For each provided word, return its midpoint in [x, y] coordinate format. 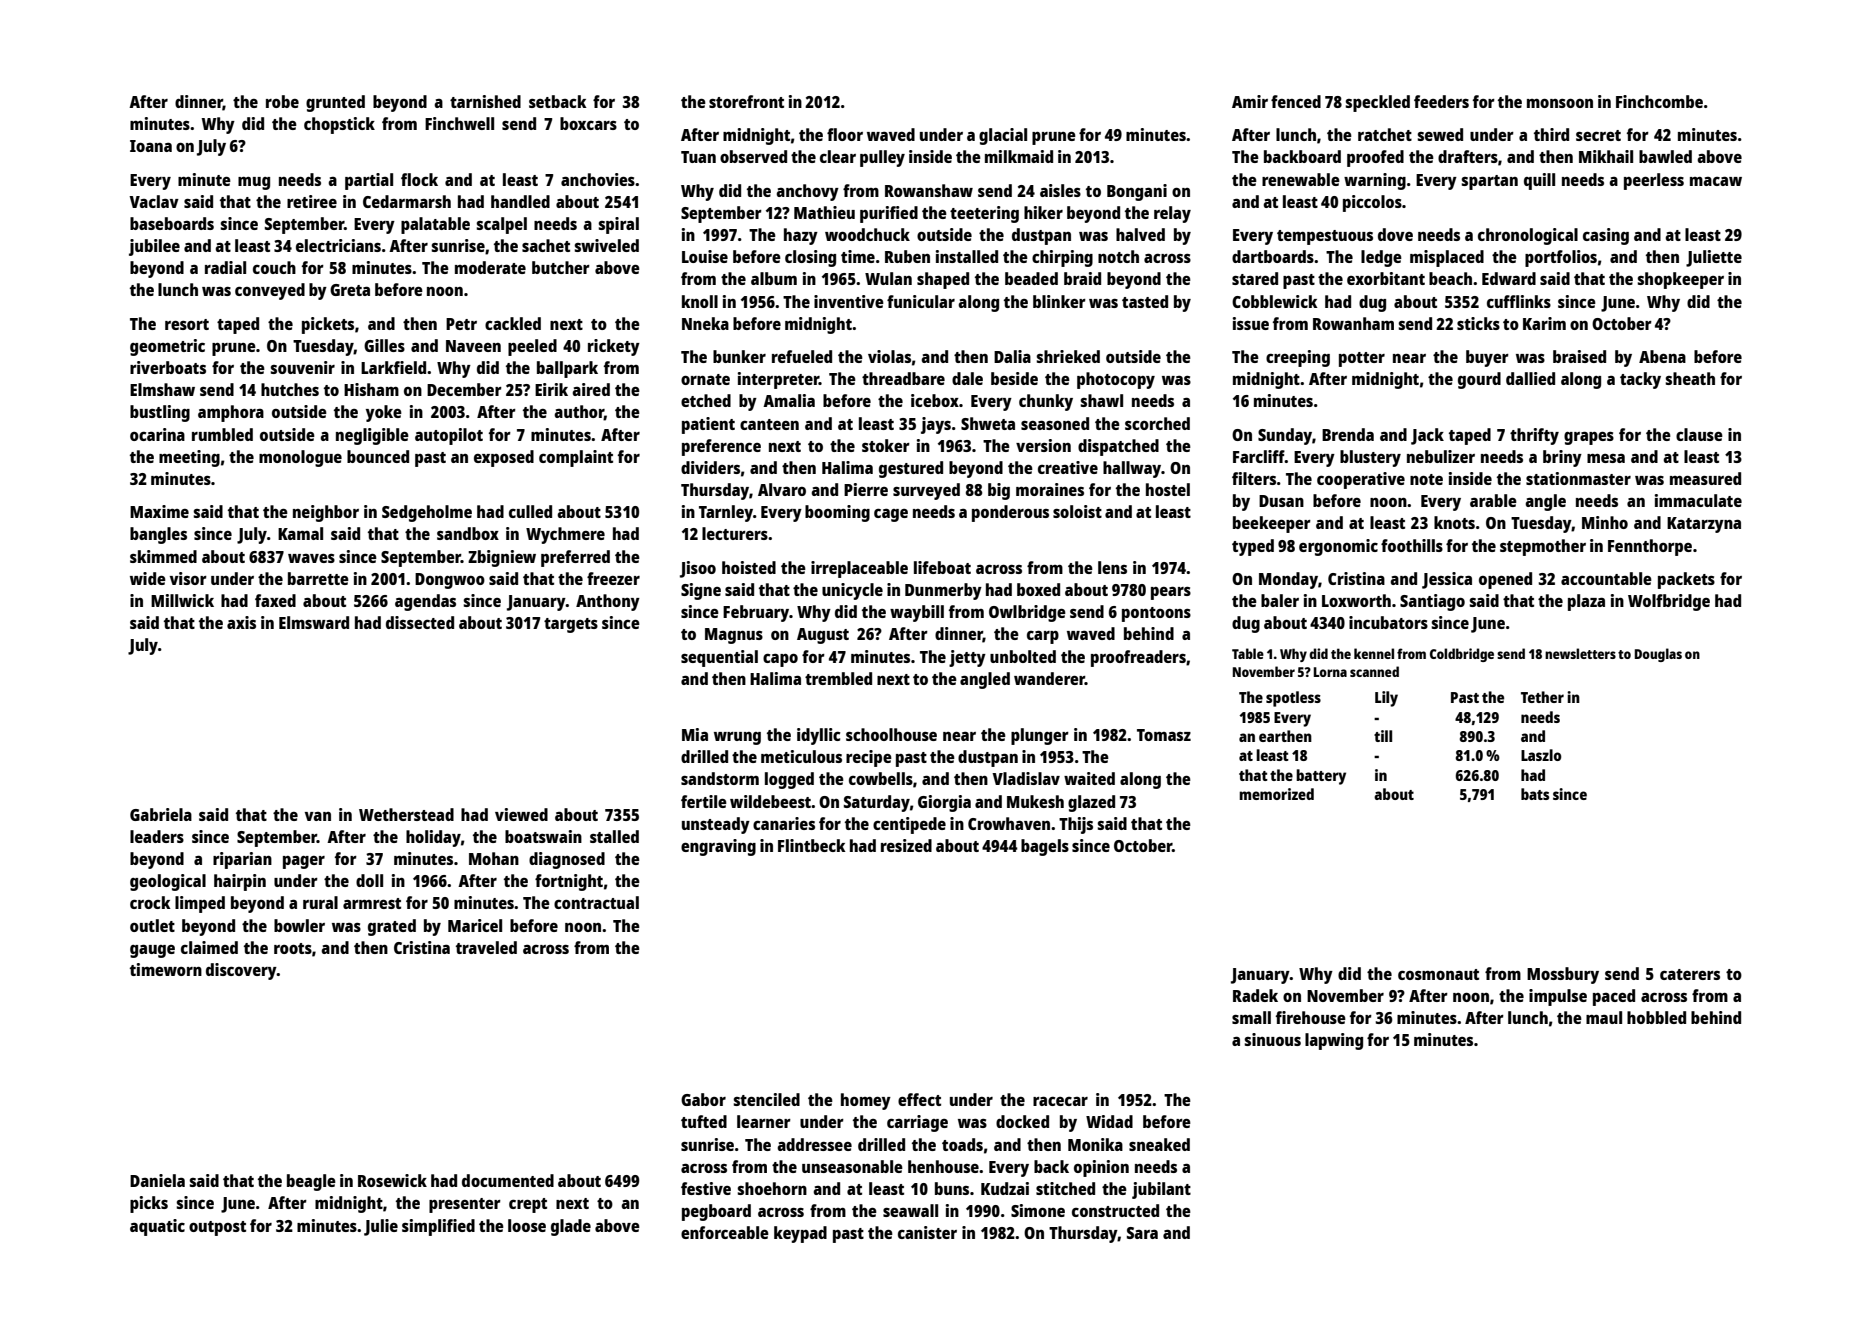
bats [1535, 794]
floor [845, 134]
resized [906, 845]
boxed [1038, 589]
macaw [1716, 181]
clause [1699, 434]
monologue [300, 458]
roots [293, 948]
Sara [1142, 1233]
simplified [438, 1227]
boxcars [588, 123]
